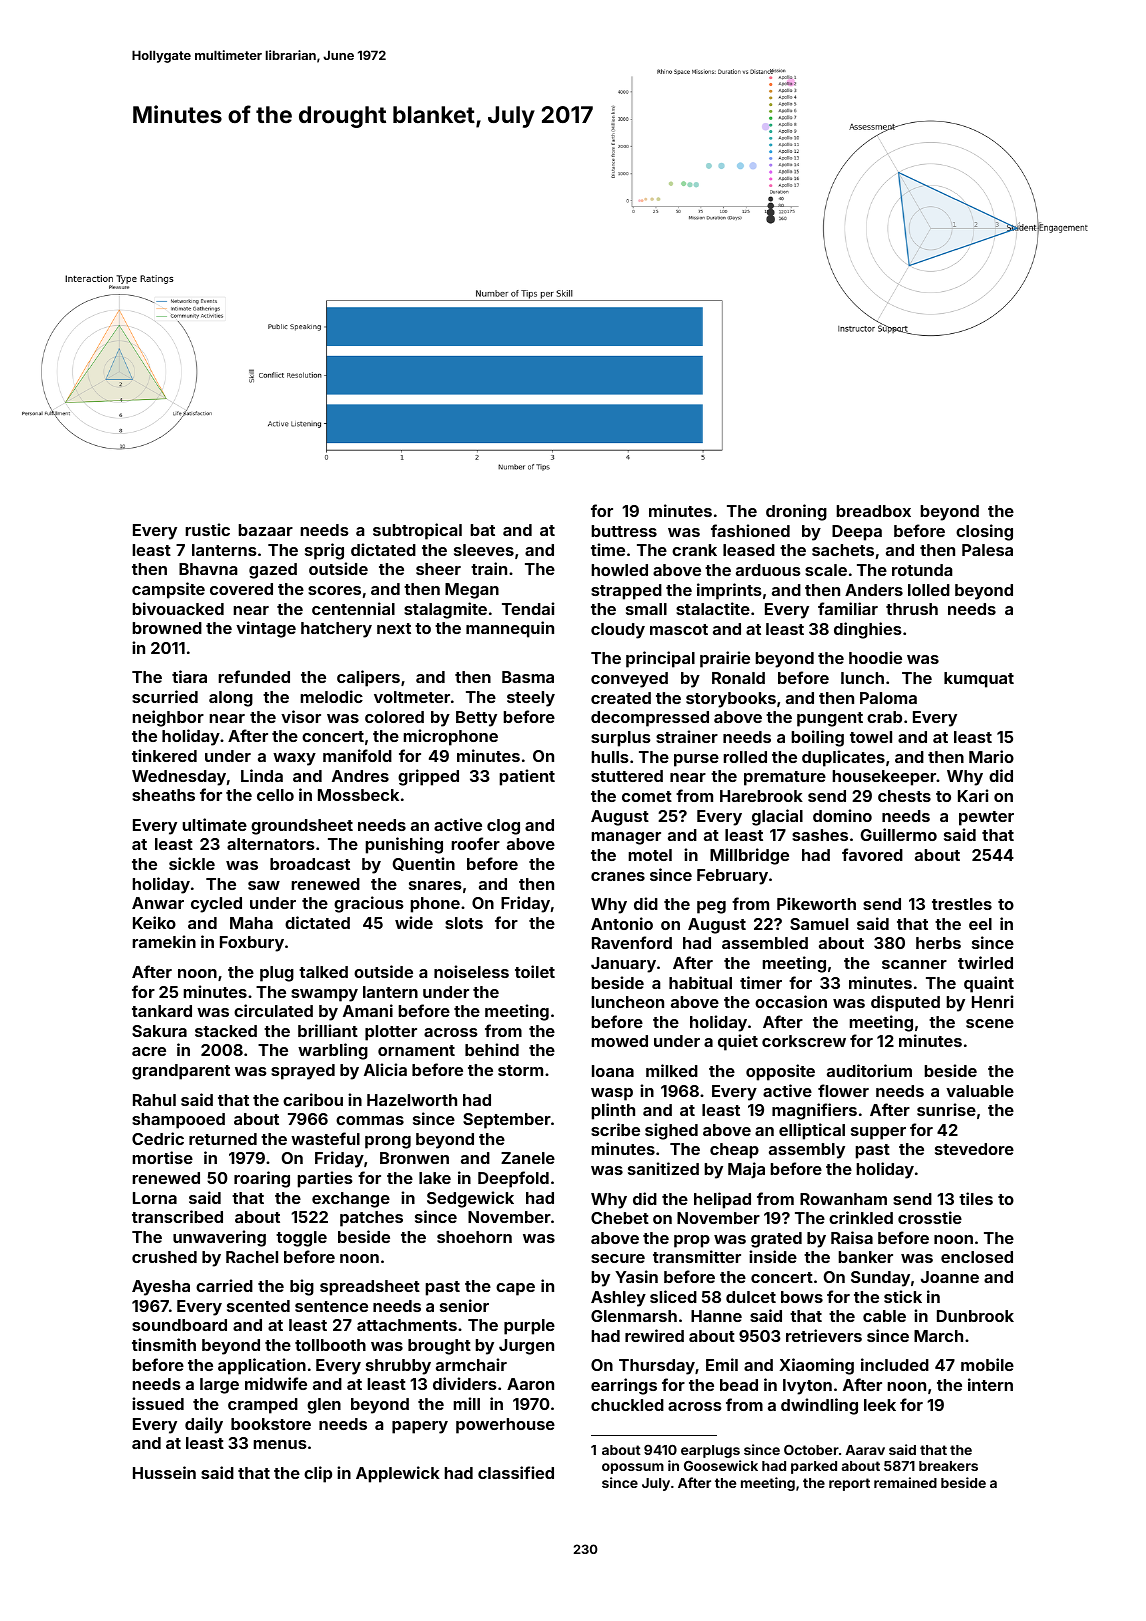 This screenshot has height=1621, width=1146. What do you see at coordinates (266, 530) in the screenshot?
I see `bazaar` at bounding box center [266, 530].
